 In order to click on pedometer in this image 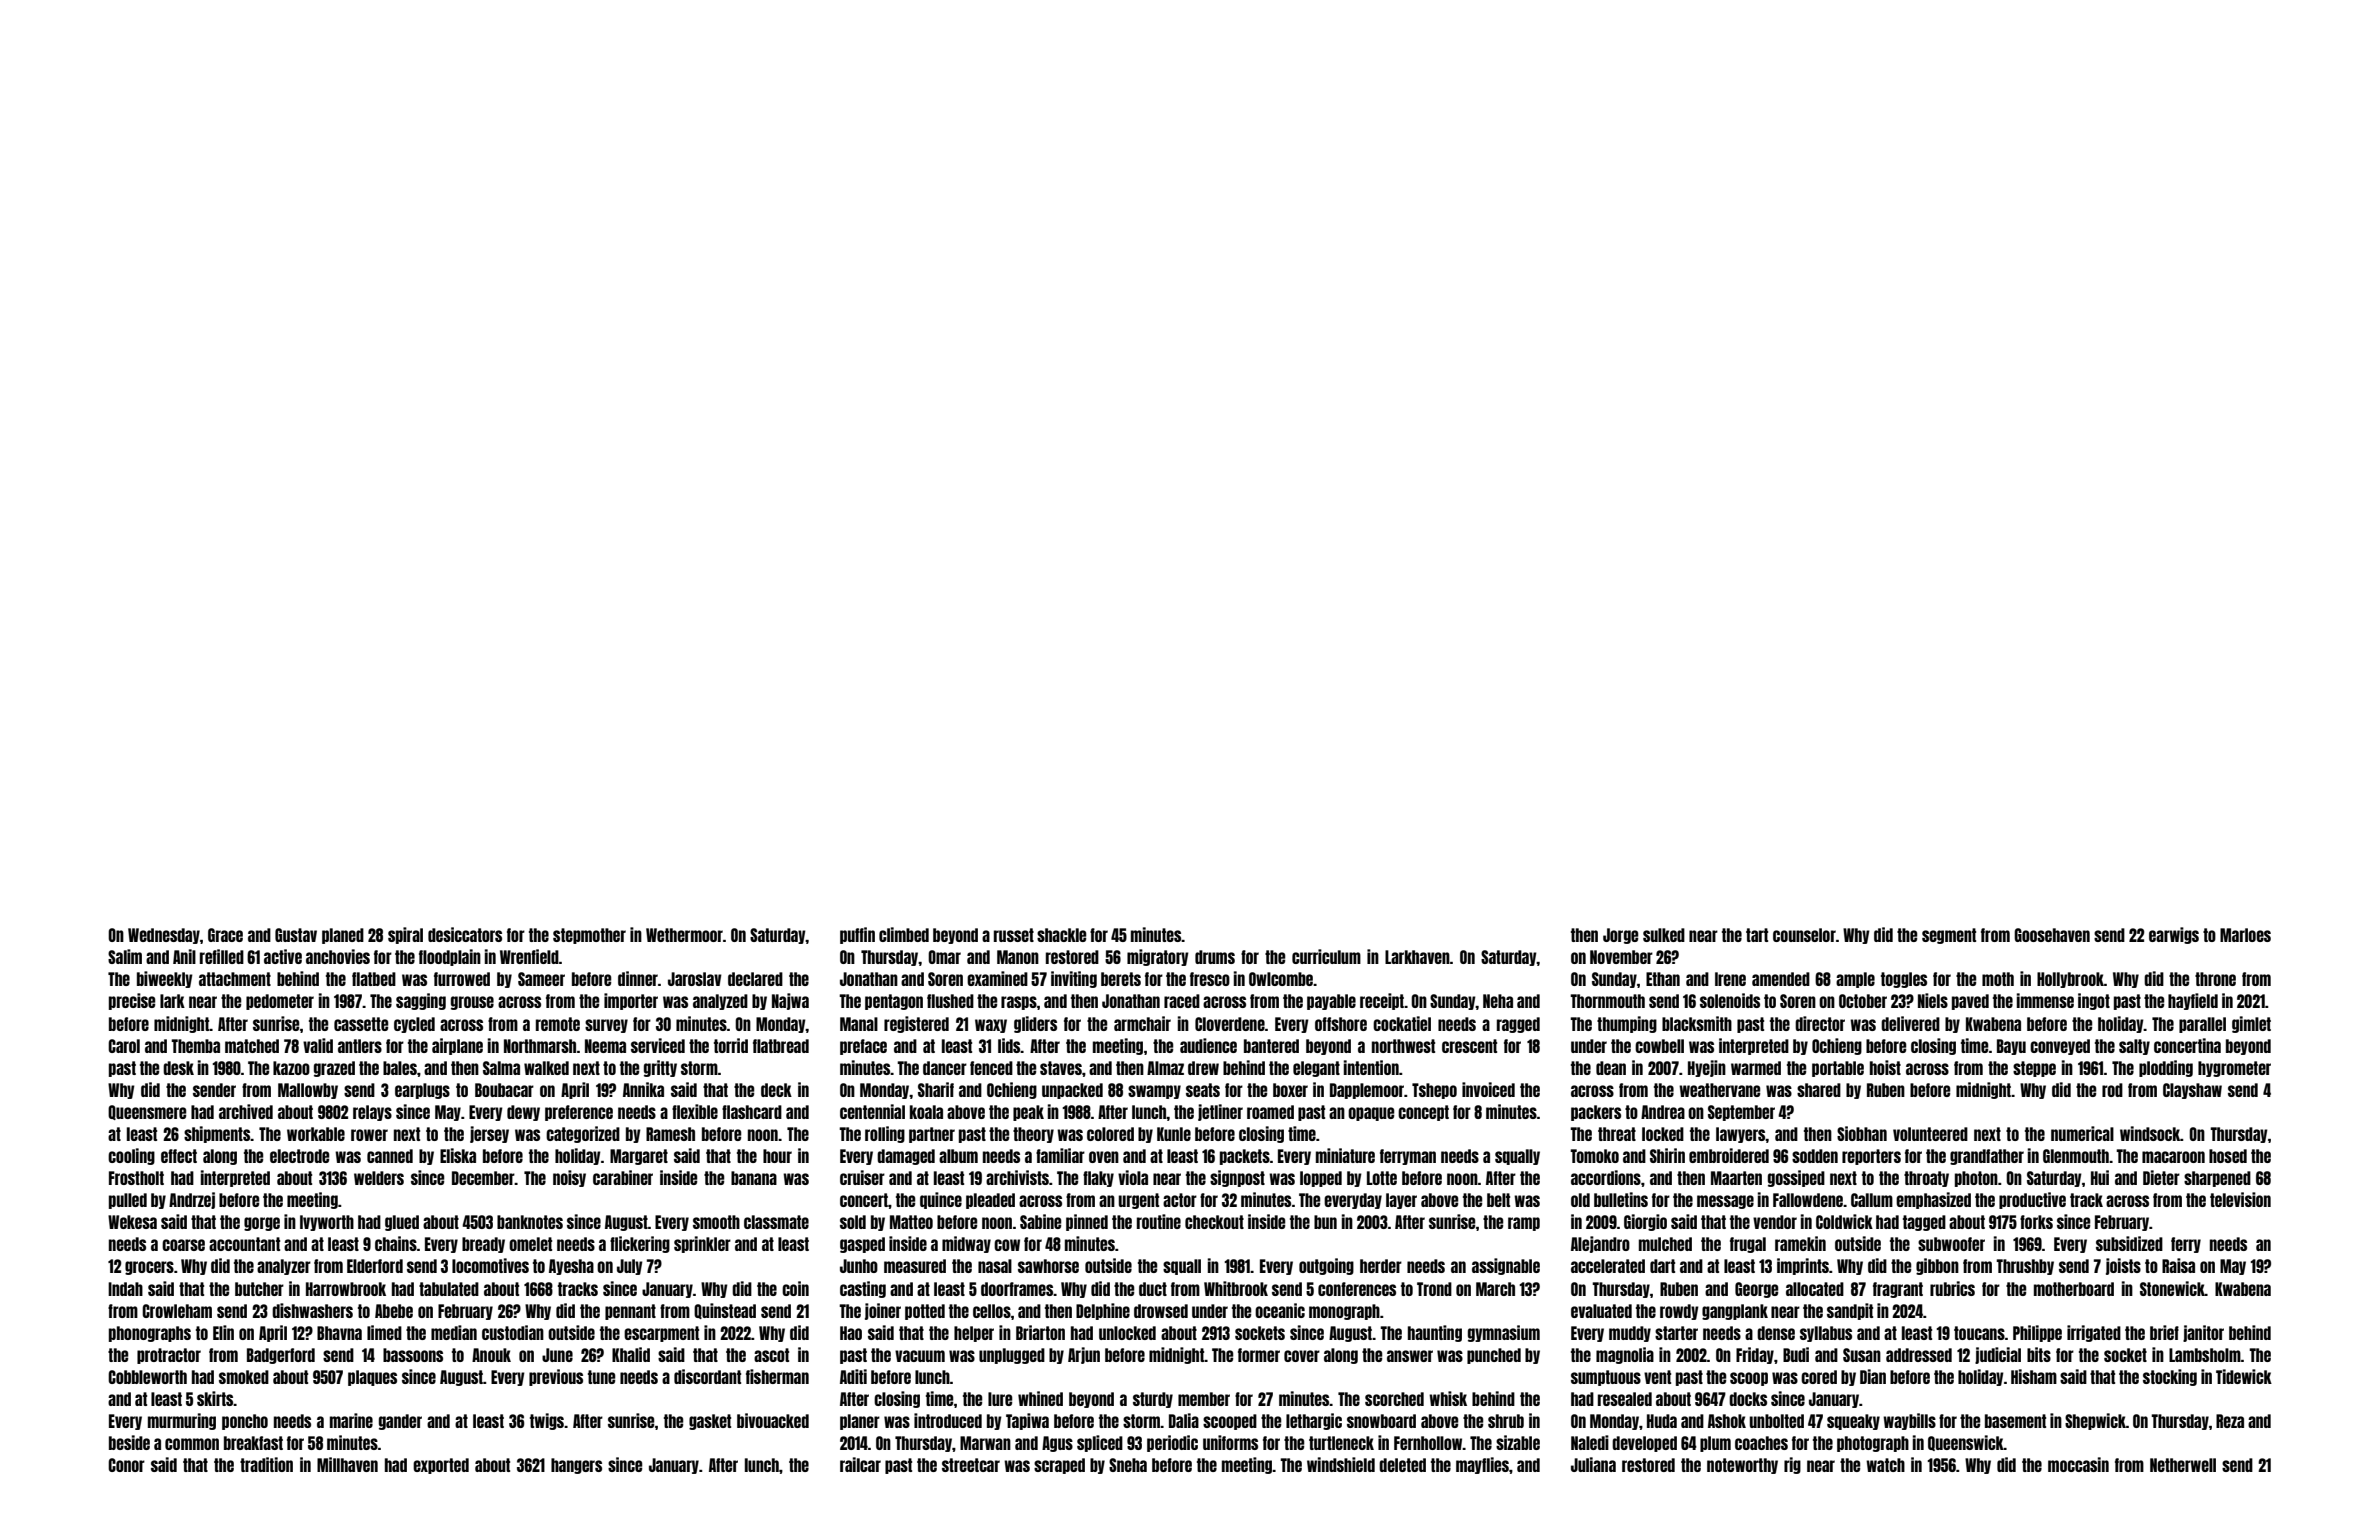, I will do `click(280, 1002)`.
